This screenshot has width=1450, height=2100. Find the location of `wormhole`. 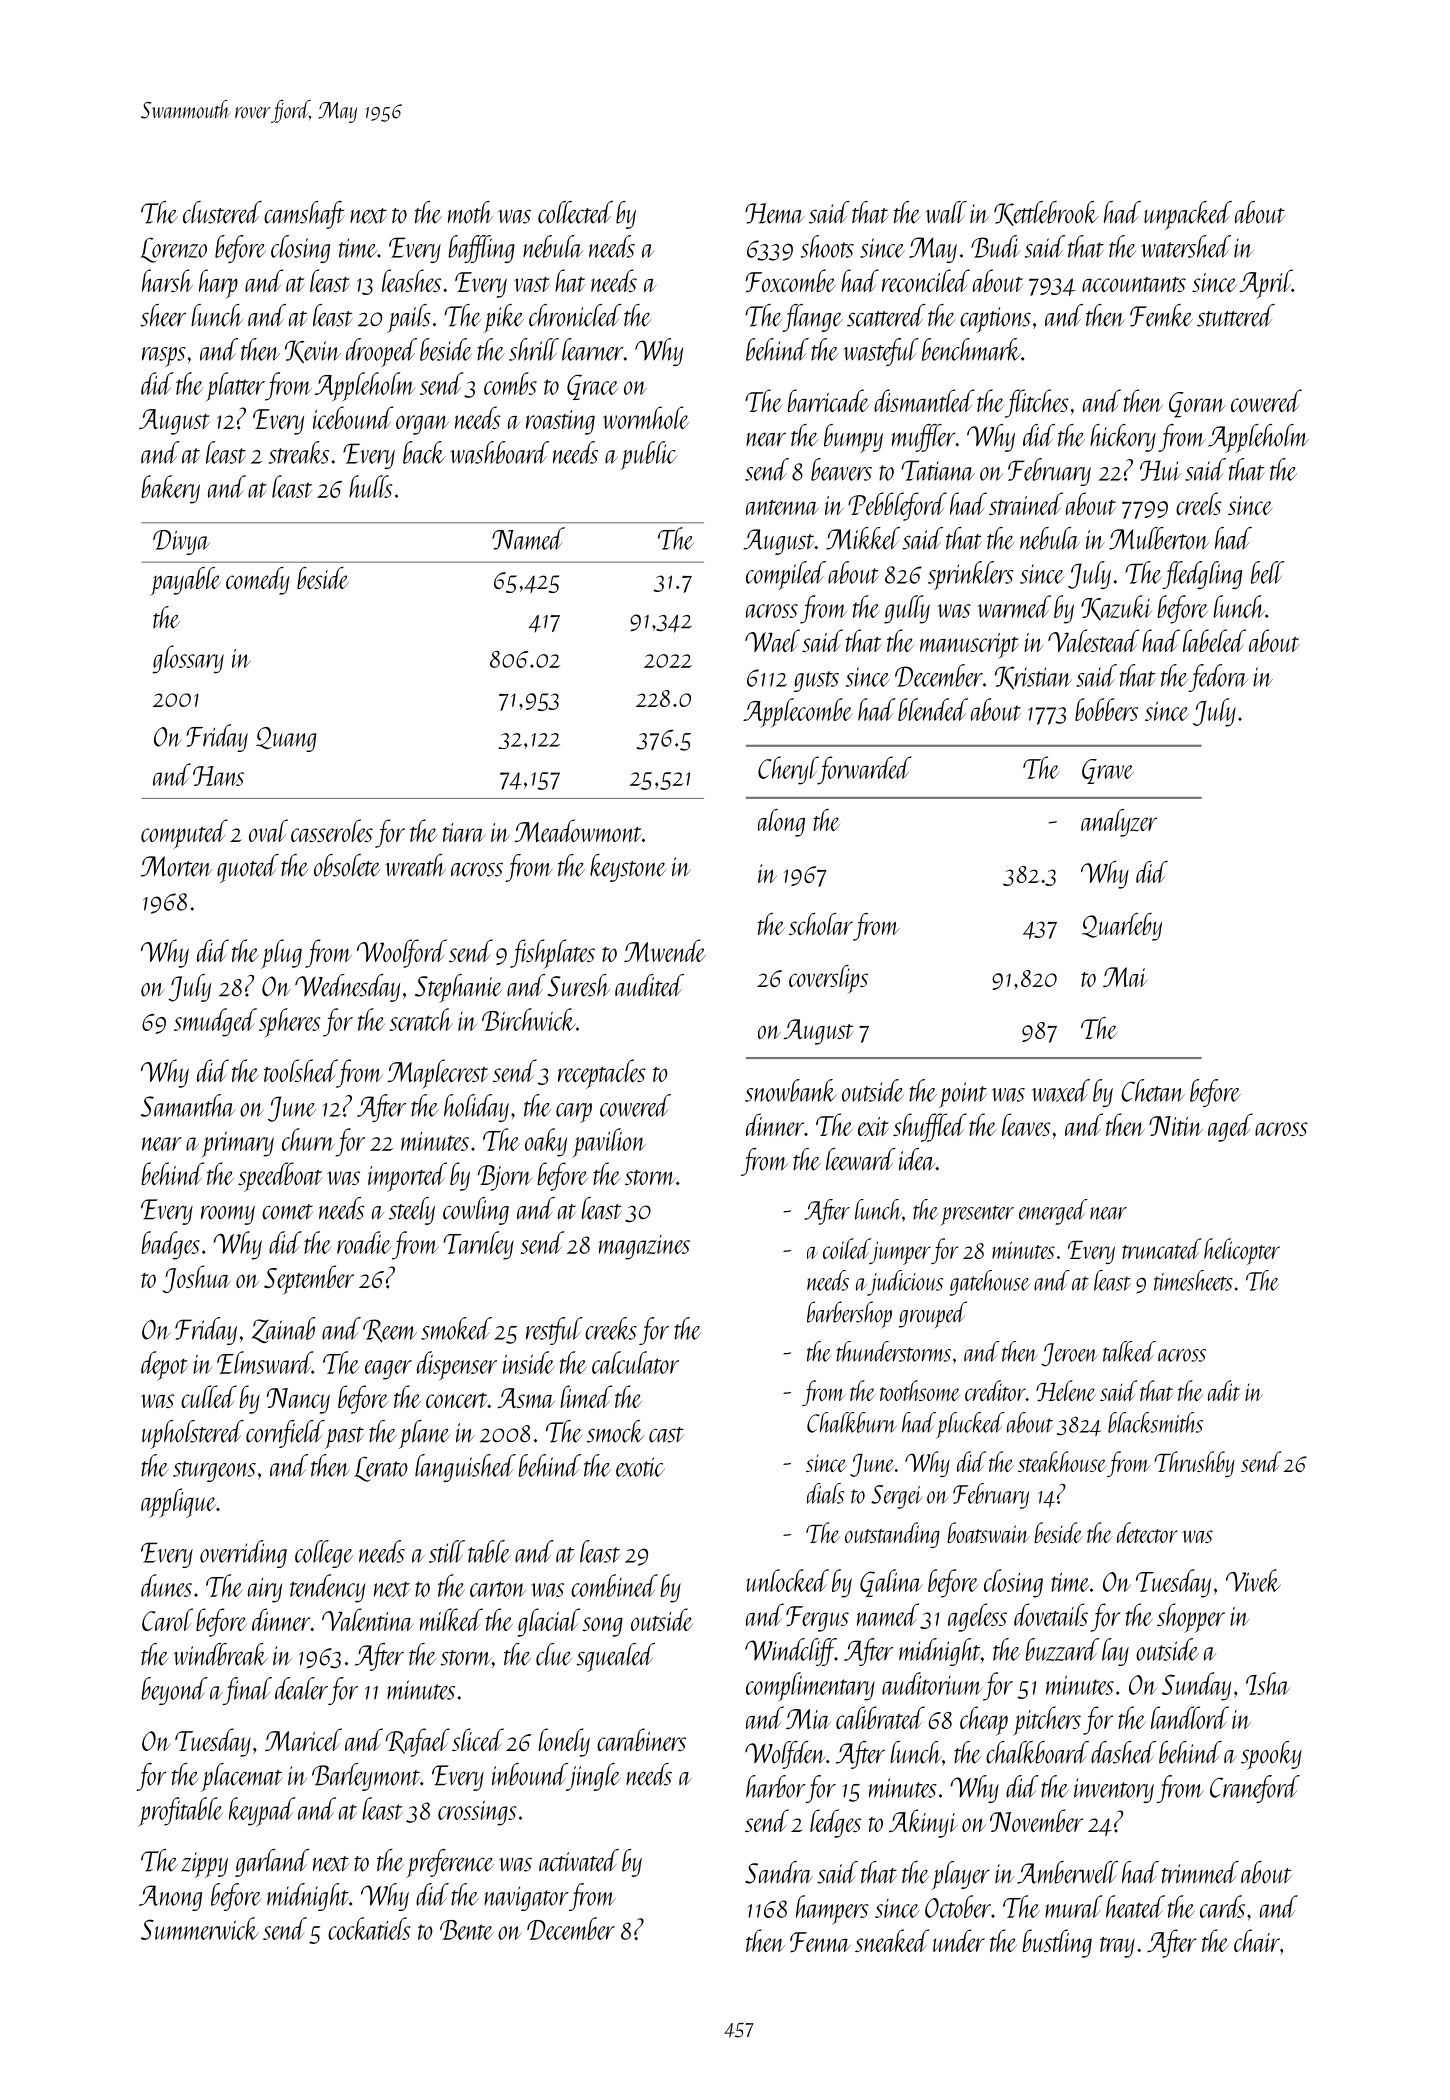

wormhole is located at coordinates (646, 417).
